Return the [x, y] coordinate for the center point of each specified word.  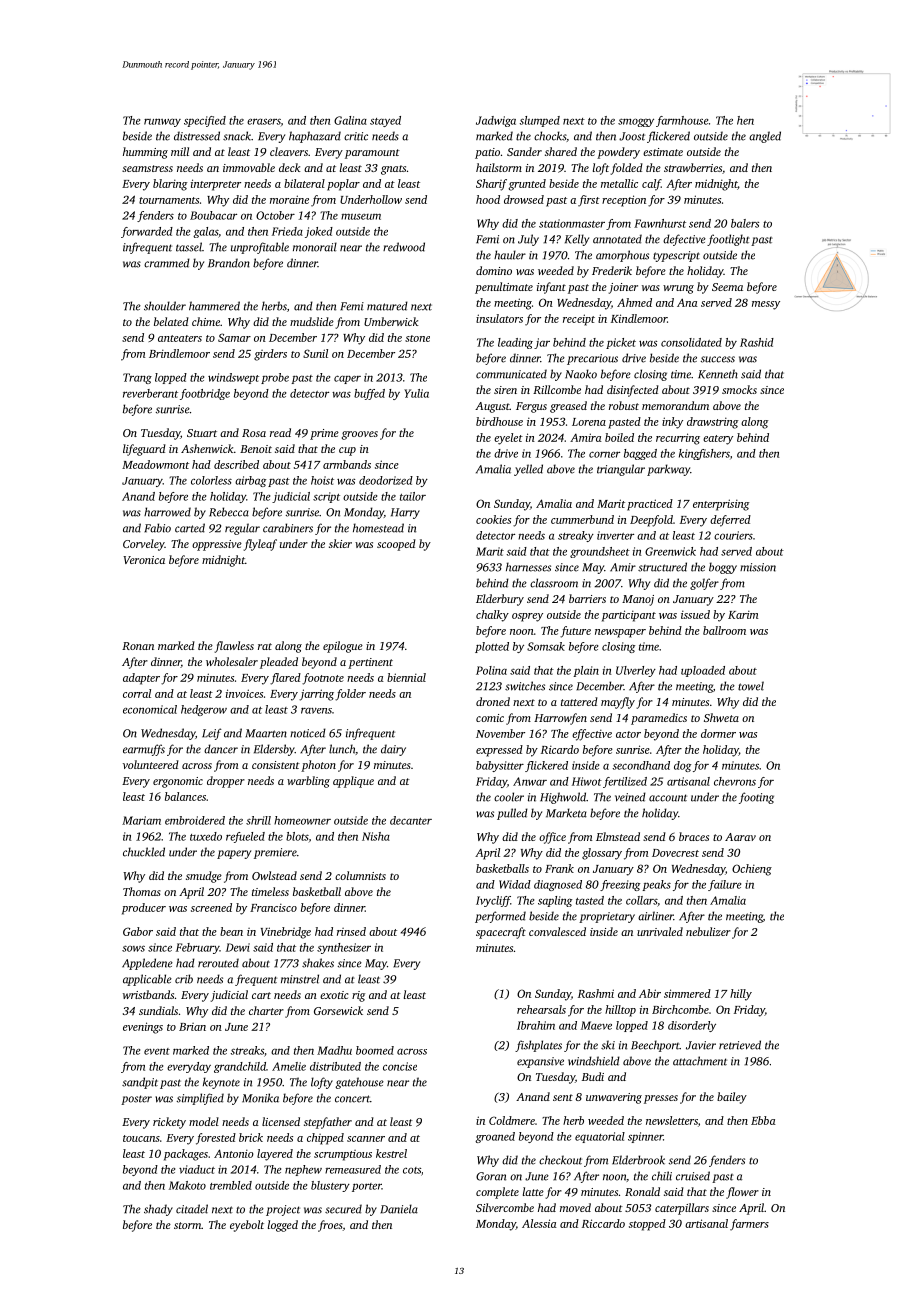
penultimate [504, 288]
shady [158, 1210]
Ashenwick [207, 448]
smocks [739, 389]
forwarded [147, 232]
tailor [413, 496]
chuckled [144, 852]
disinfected [633, 391]
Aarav [740, 837]
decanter [411, 820]
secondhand [641, 765]
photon [318, 766]
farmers [749, 1225]
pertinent [370, 663]
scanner [366, 1139]
